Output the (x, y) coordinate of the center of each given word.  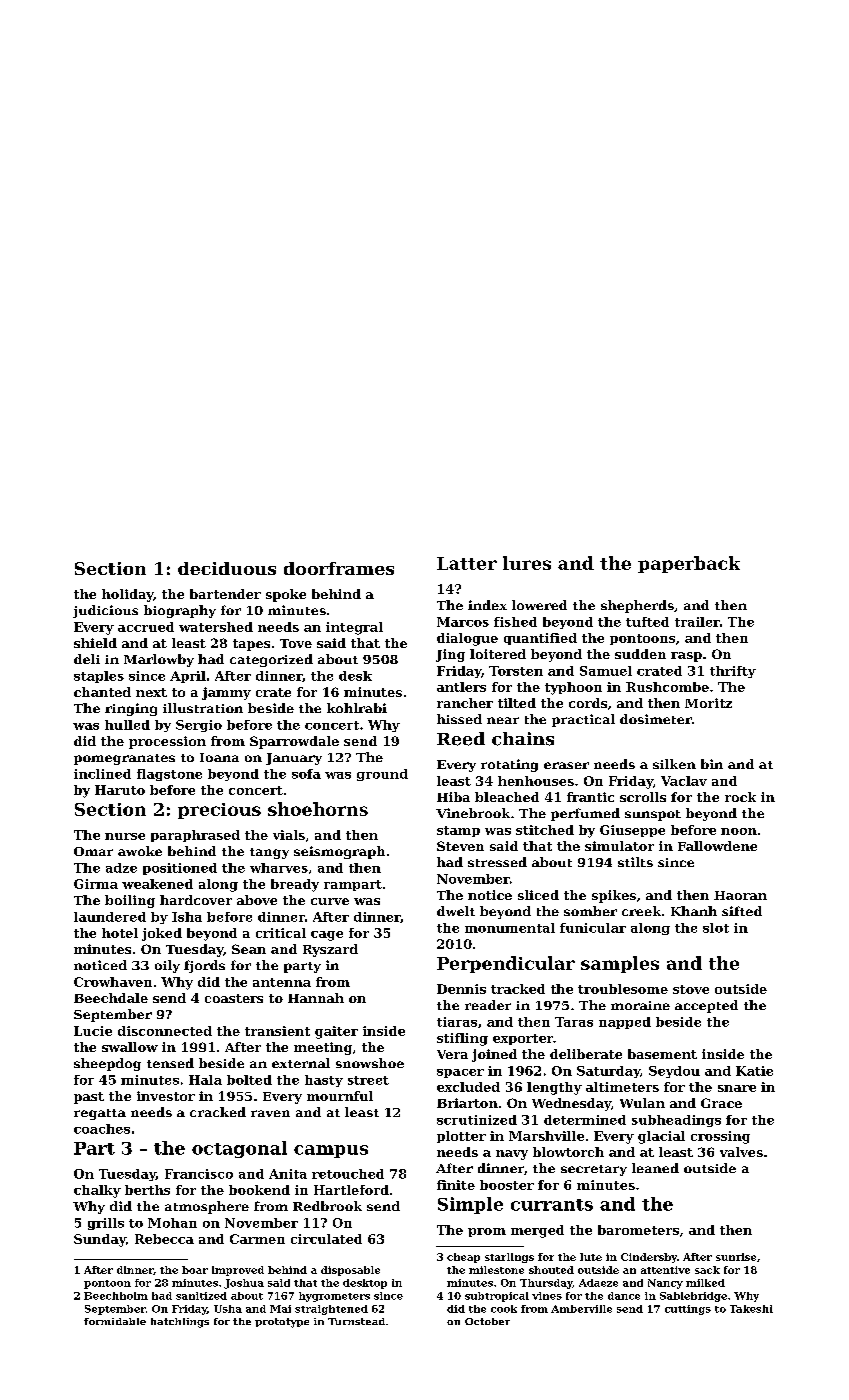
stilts (635, 862)
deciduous (227, 568)
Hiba (453, 797)
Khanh (694, 911)
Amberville (581, 1309)
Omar (93, 851)
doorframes (339, 568)
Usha (228, 1309)
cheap (463, 1258)
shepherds (637, 606)
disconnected (165, 1031)
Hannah (316, 998)
